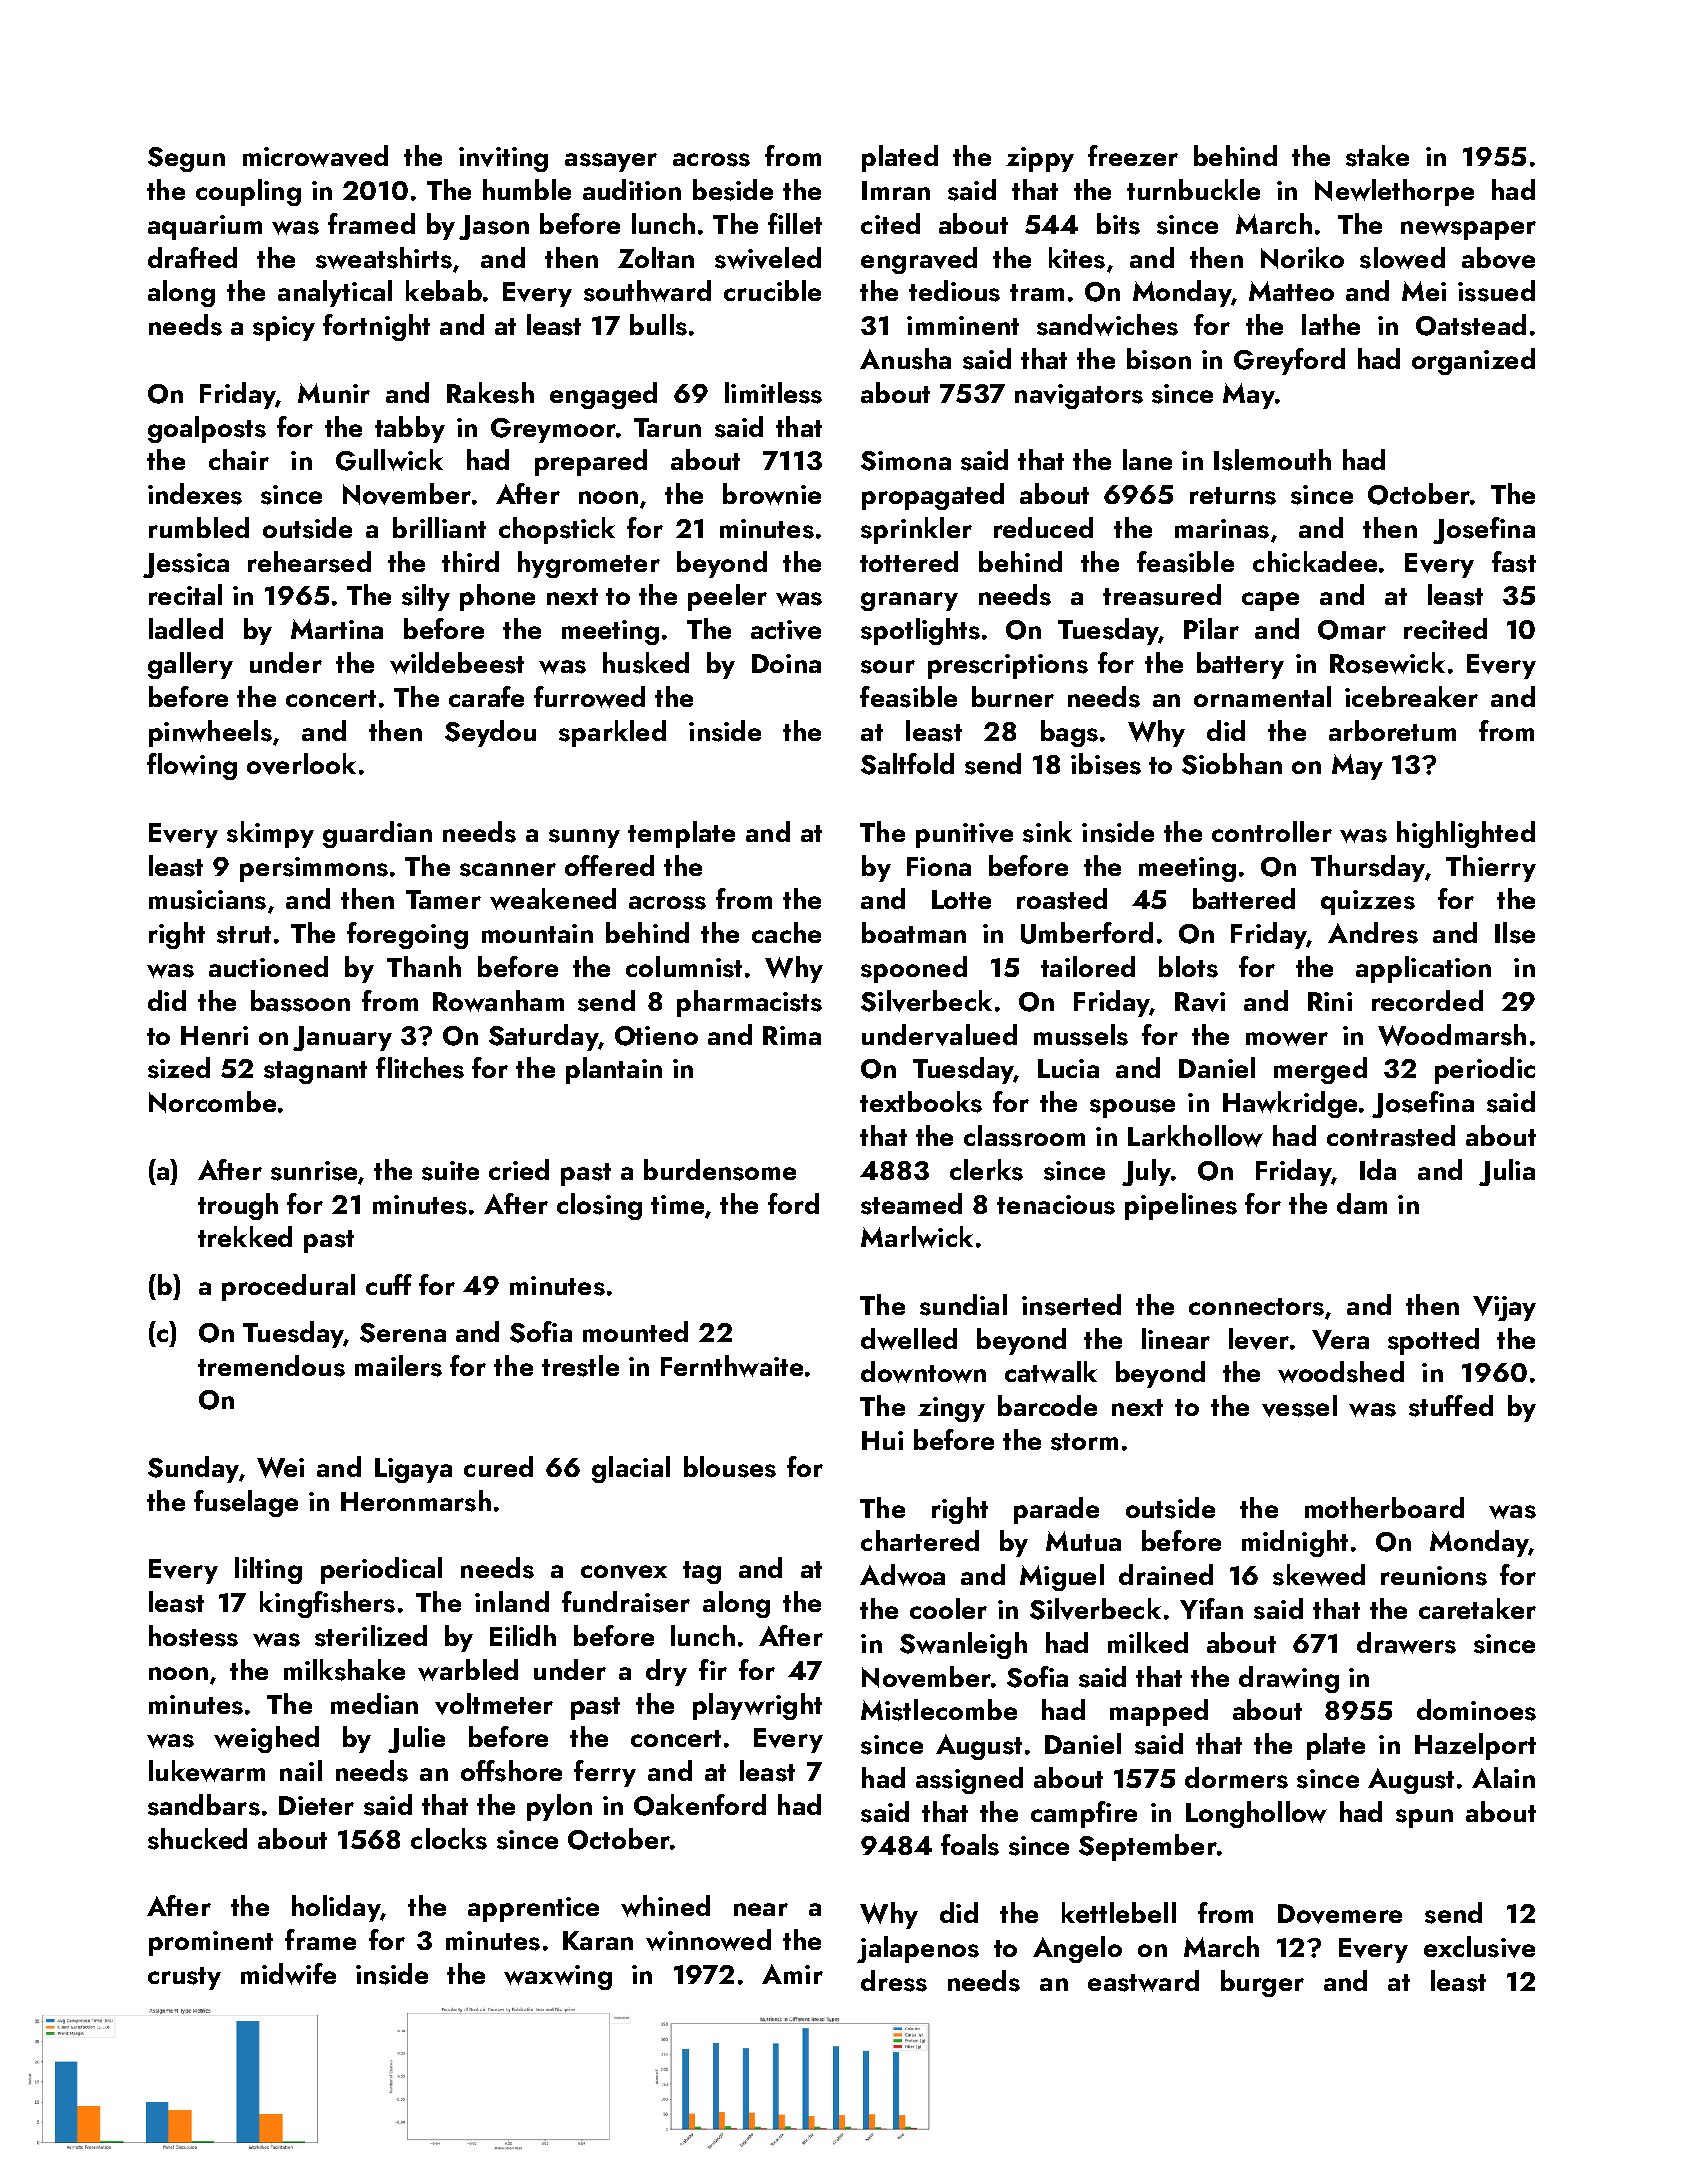 The image size is (1683, 2178). What do you see at coordinates (374, 1703) in the image?
I see `median` at bounding box center [374, 1703].
